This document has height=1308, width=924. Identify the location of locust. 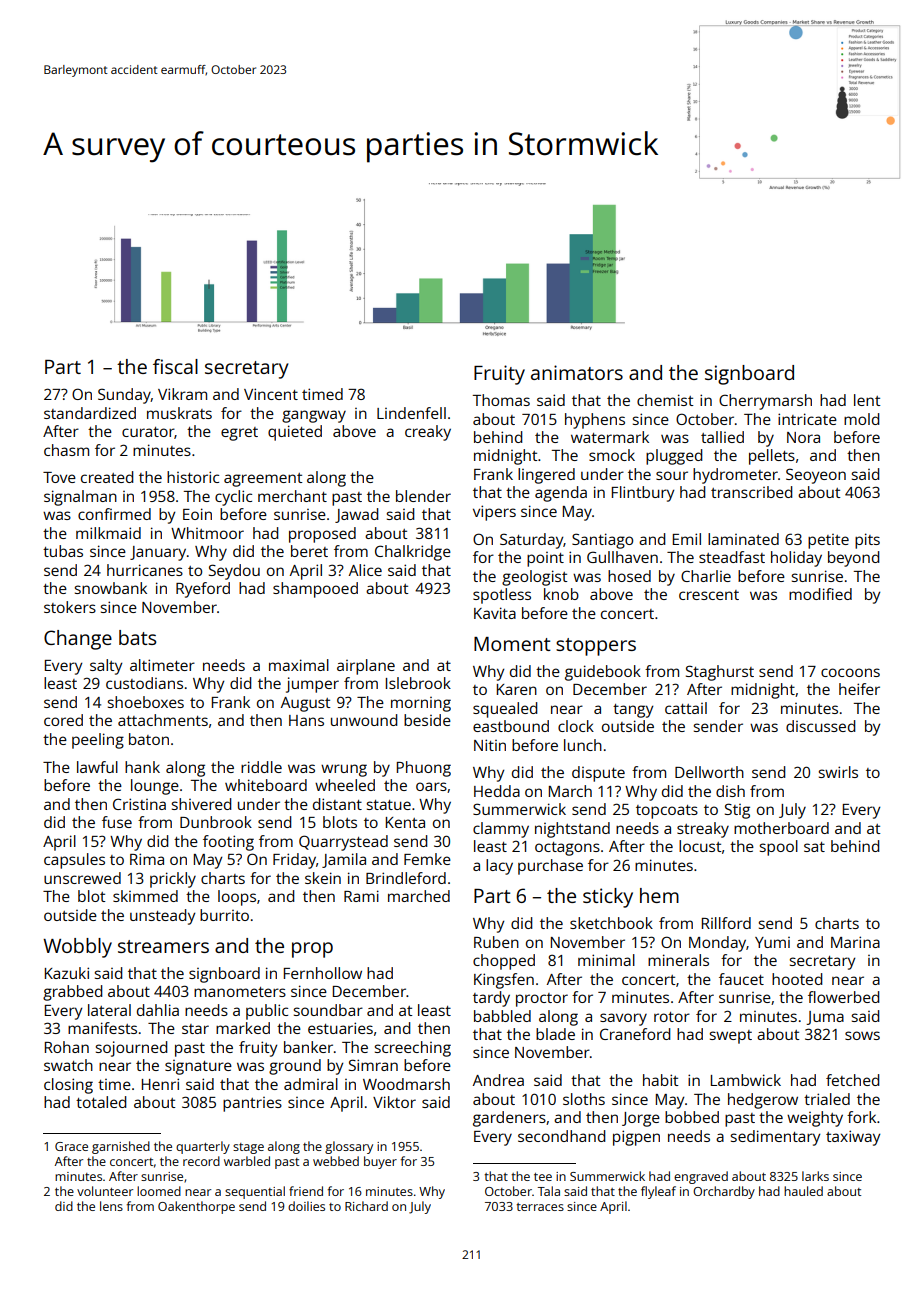
(700, 846).
